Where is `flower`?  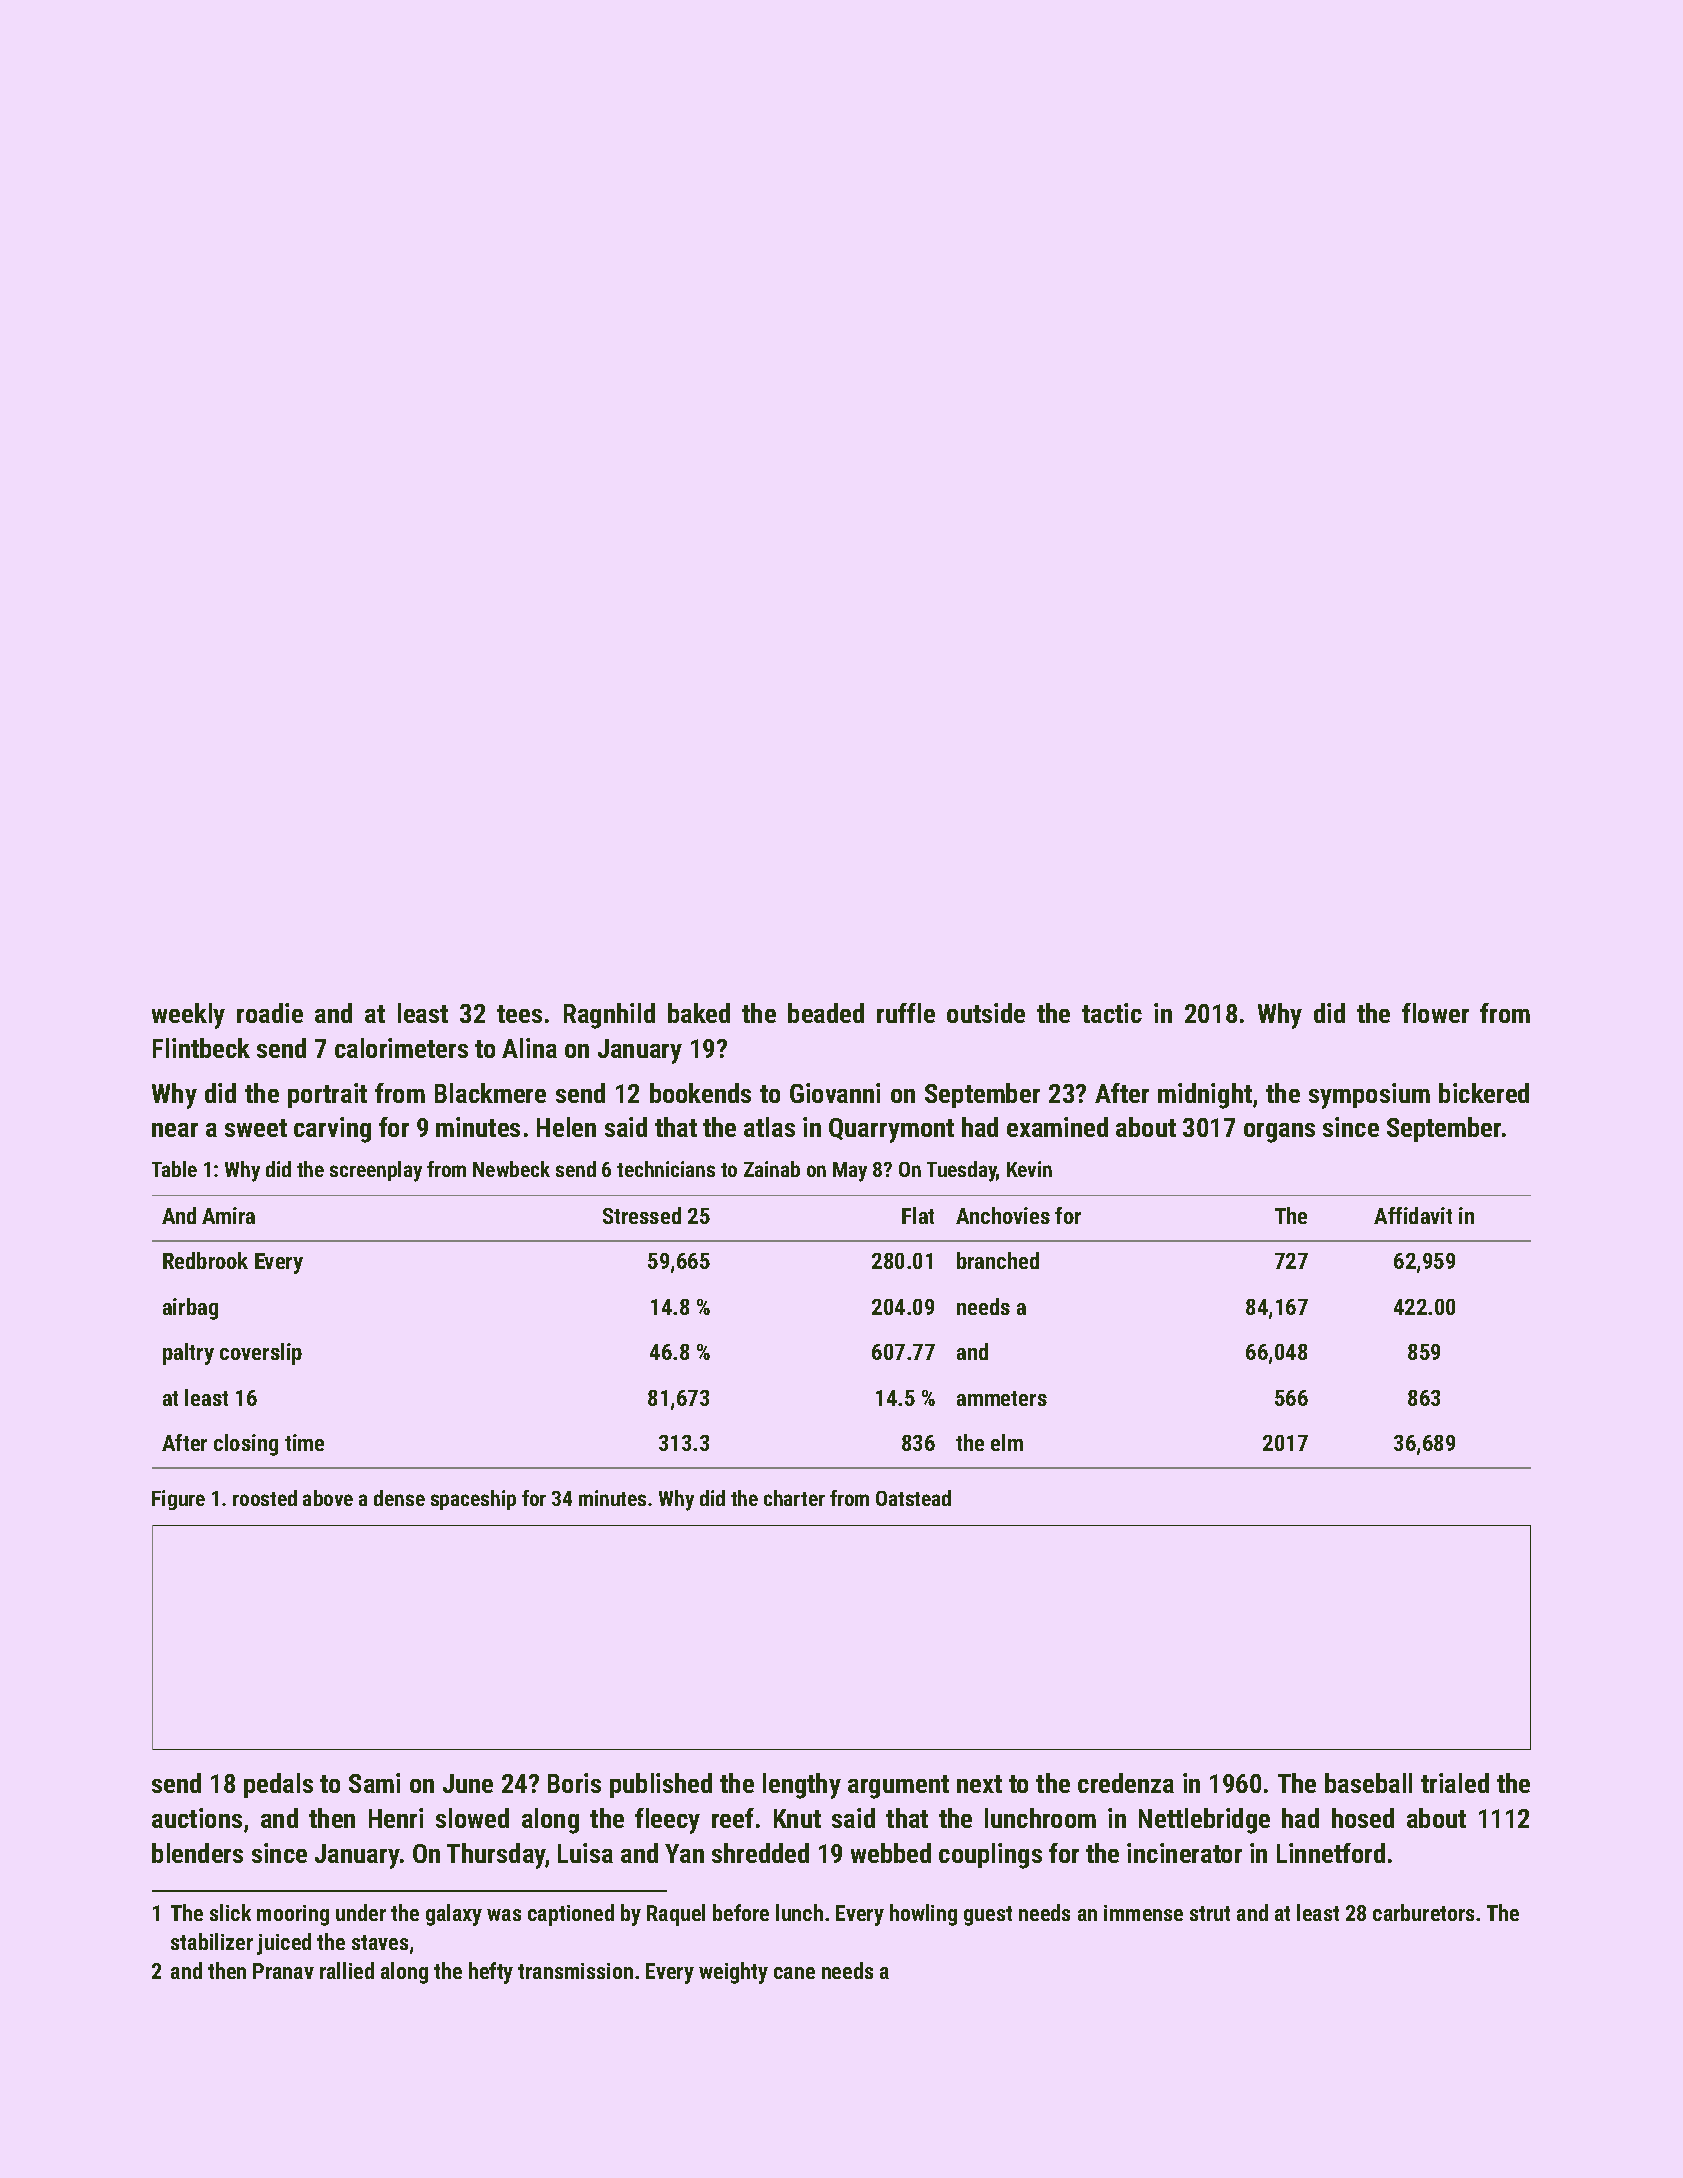 flower is located at coordinates (1435, 1013).
